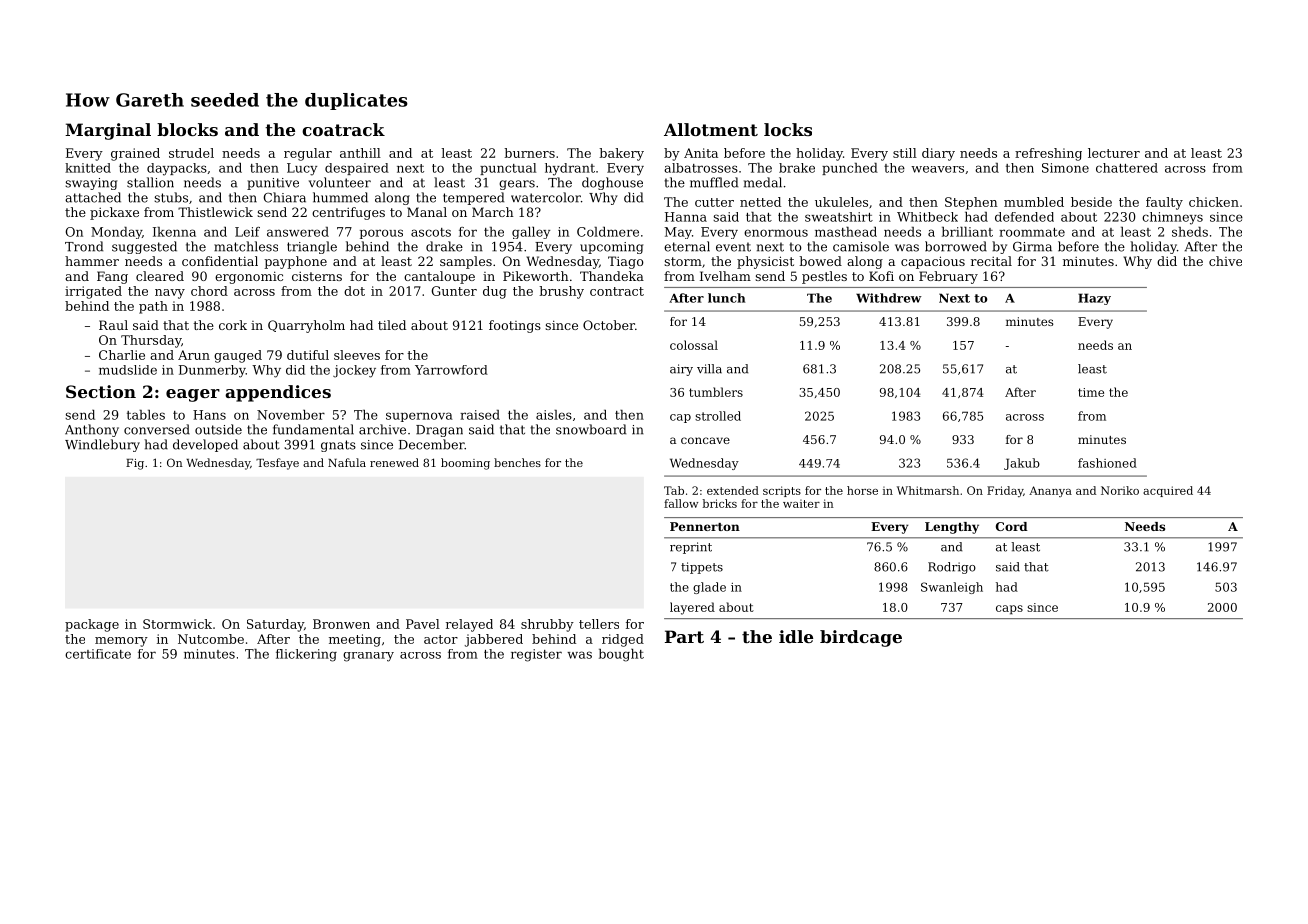 The image size is (1308, 924). I want to click on regular, so click(308, 154).
